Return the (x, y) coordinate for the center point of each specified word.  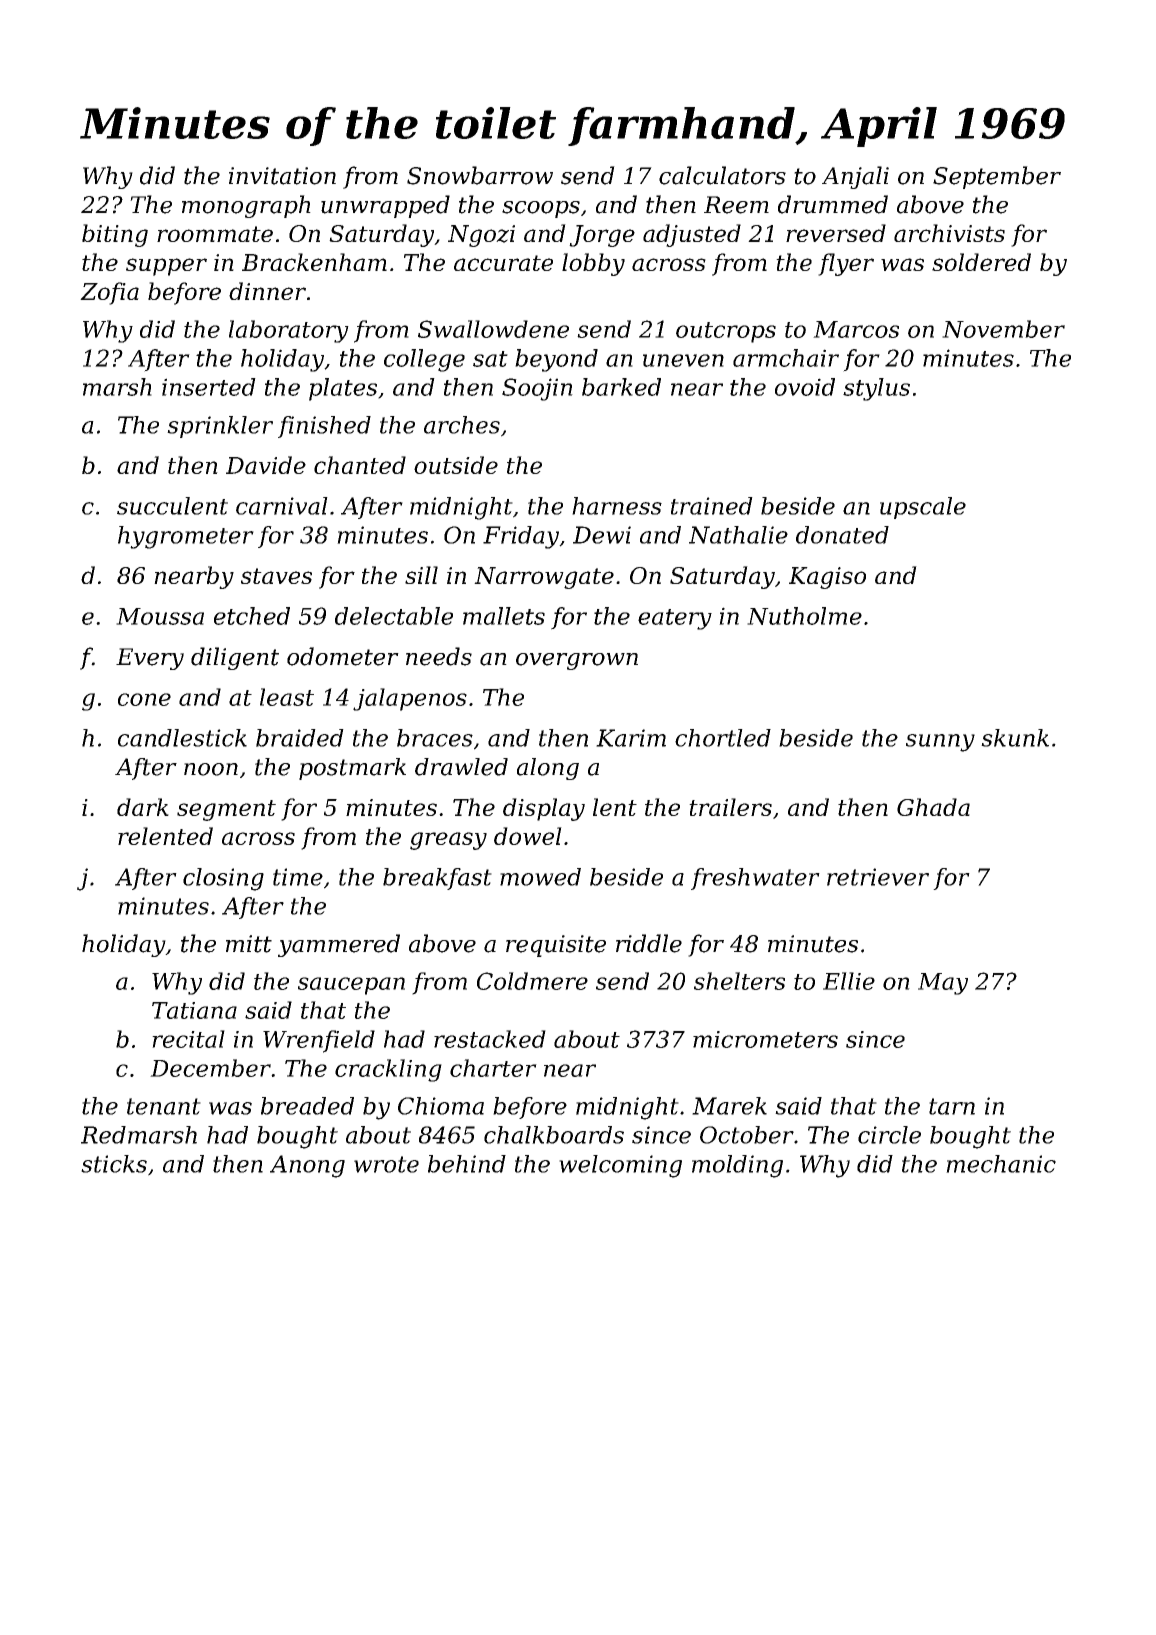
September (997, 177)
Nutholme (804, 616)
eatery (675, 619)
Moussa (160, 616)
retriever (878, 877)
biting (115, 235)
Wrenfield (319, 1041)
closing (223, 879)
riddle (649, 943)
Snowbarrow (480, 175)
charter (493, 1068)
